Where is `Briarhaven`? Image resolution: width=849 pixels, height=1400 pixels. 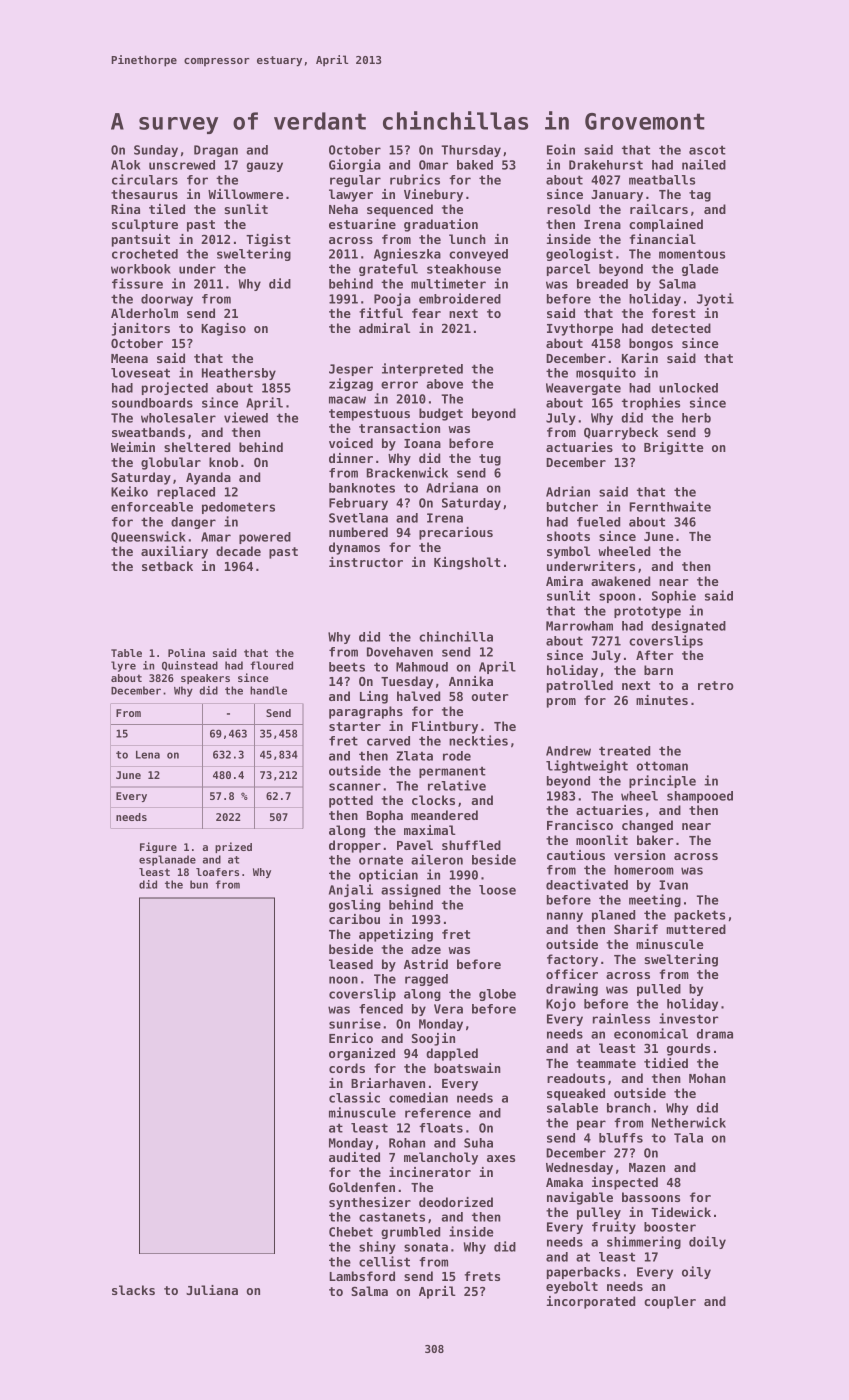
Briarhaven is located at coordinates (388, 1083).
